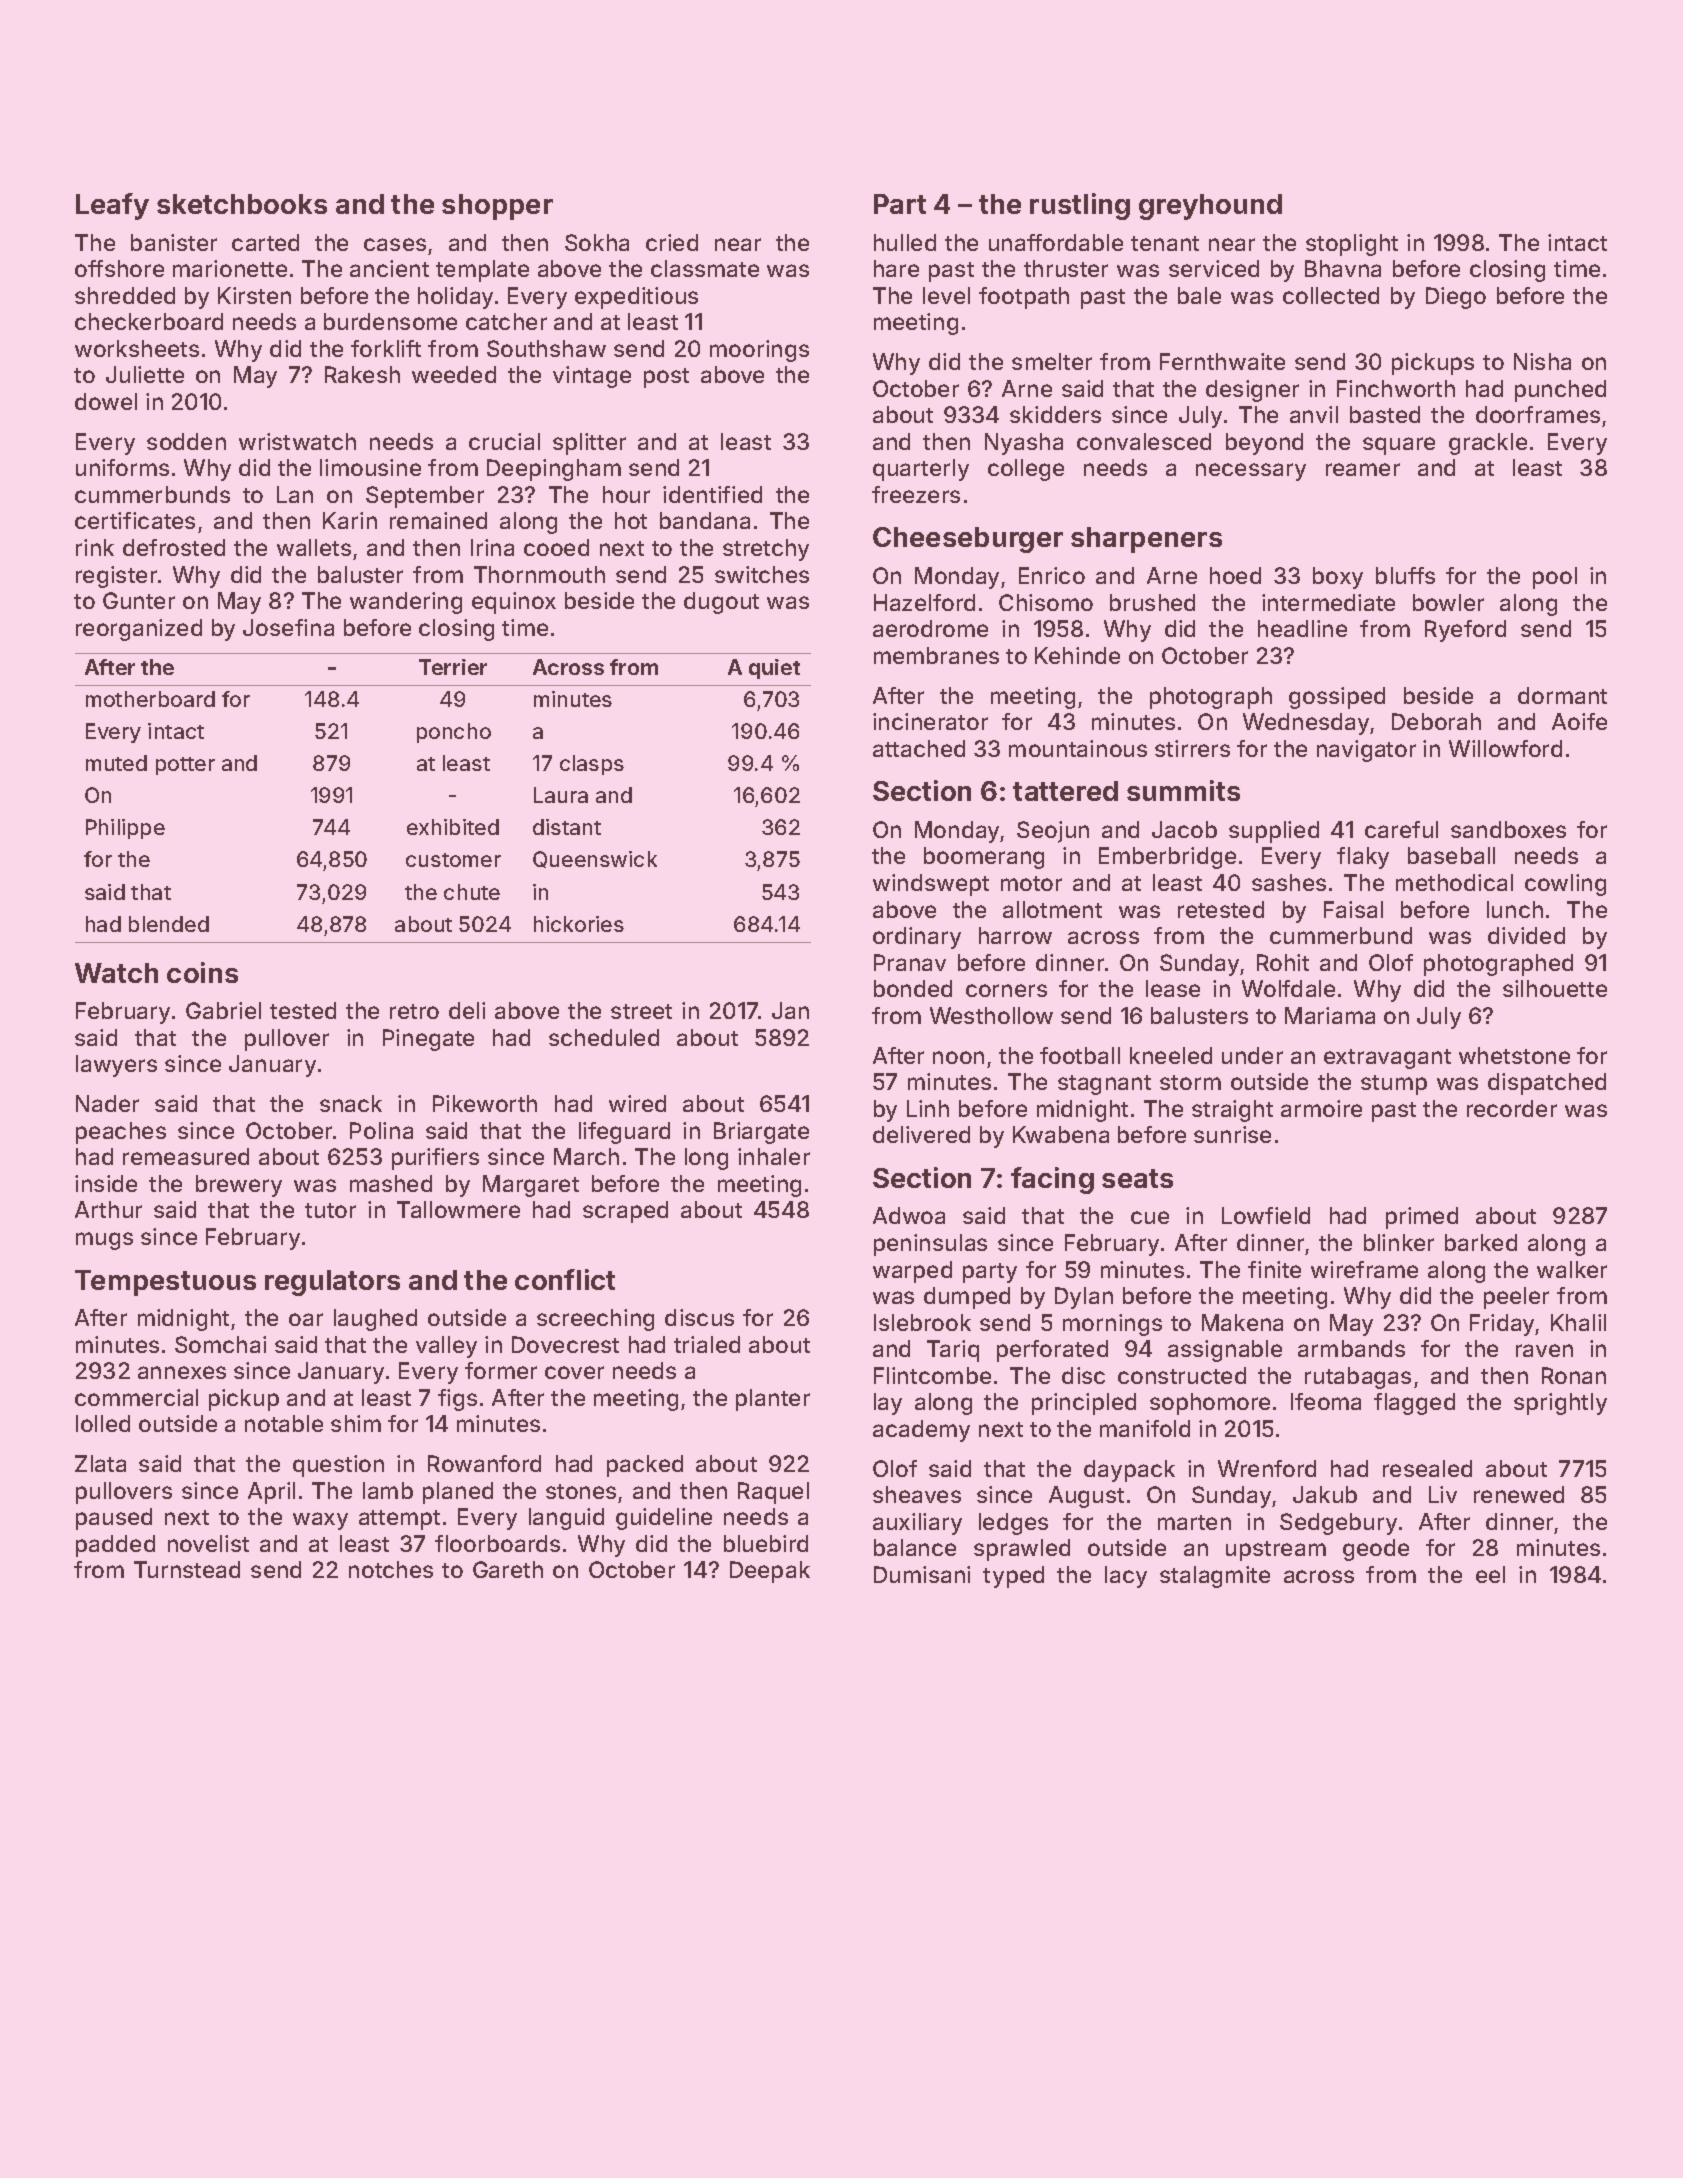  Describe the element at coordinates (187, 1569) in the screenshot. I see `Turnstead` at that location.
